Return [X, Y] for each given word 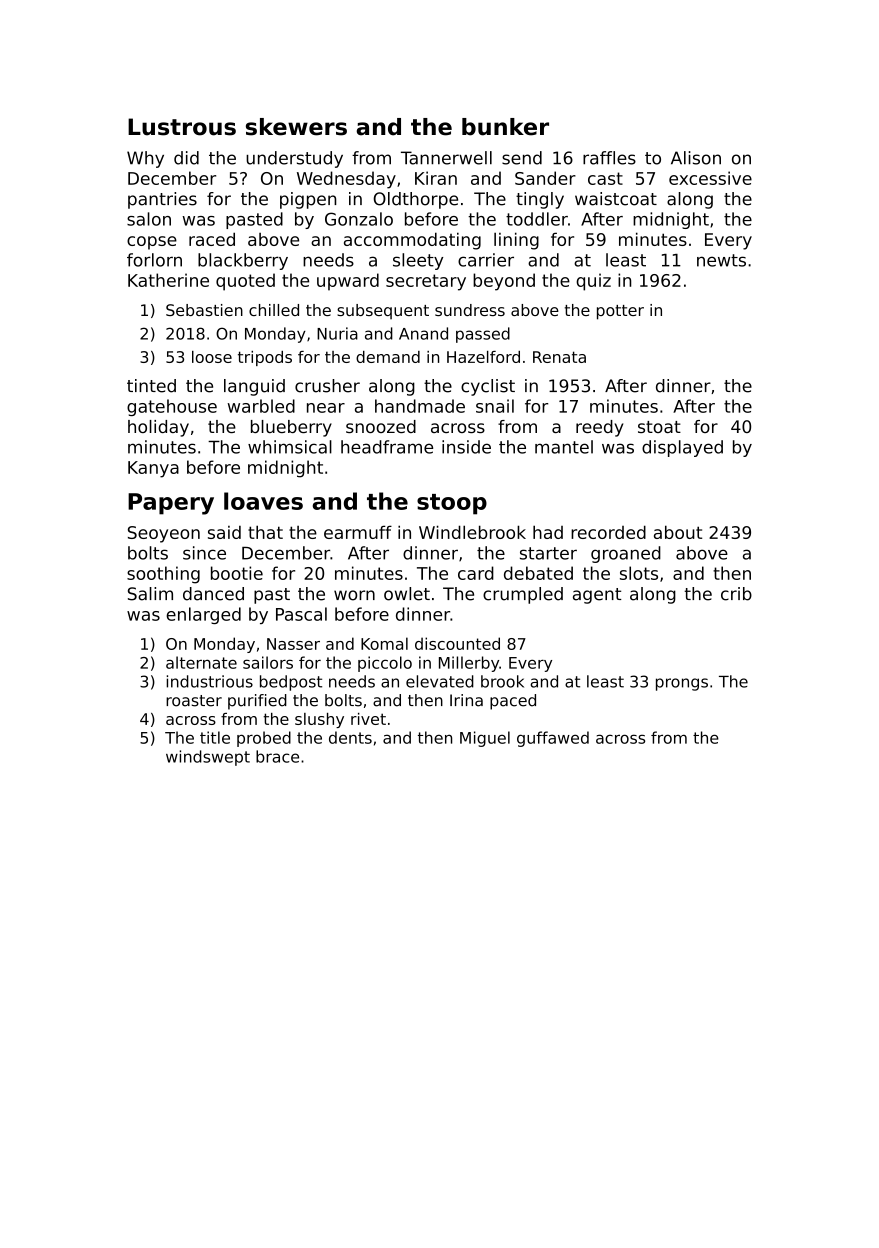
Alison [696, 158]
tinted [151, 386]
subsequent [383, 311]
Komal [384, 643]
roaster [194, 701]
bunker [505, 127]
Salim [150, 594]
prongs [682, 684]
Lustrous [182, 127]
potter [620, 312]
